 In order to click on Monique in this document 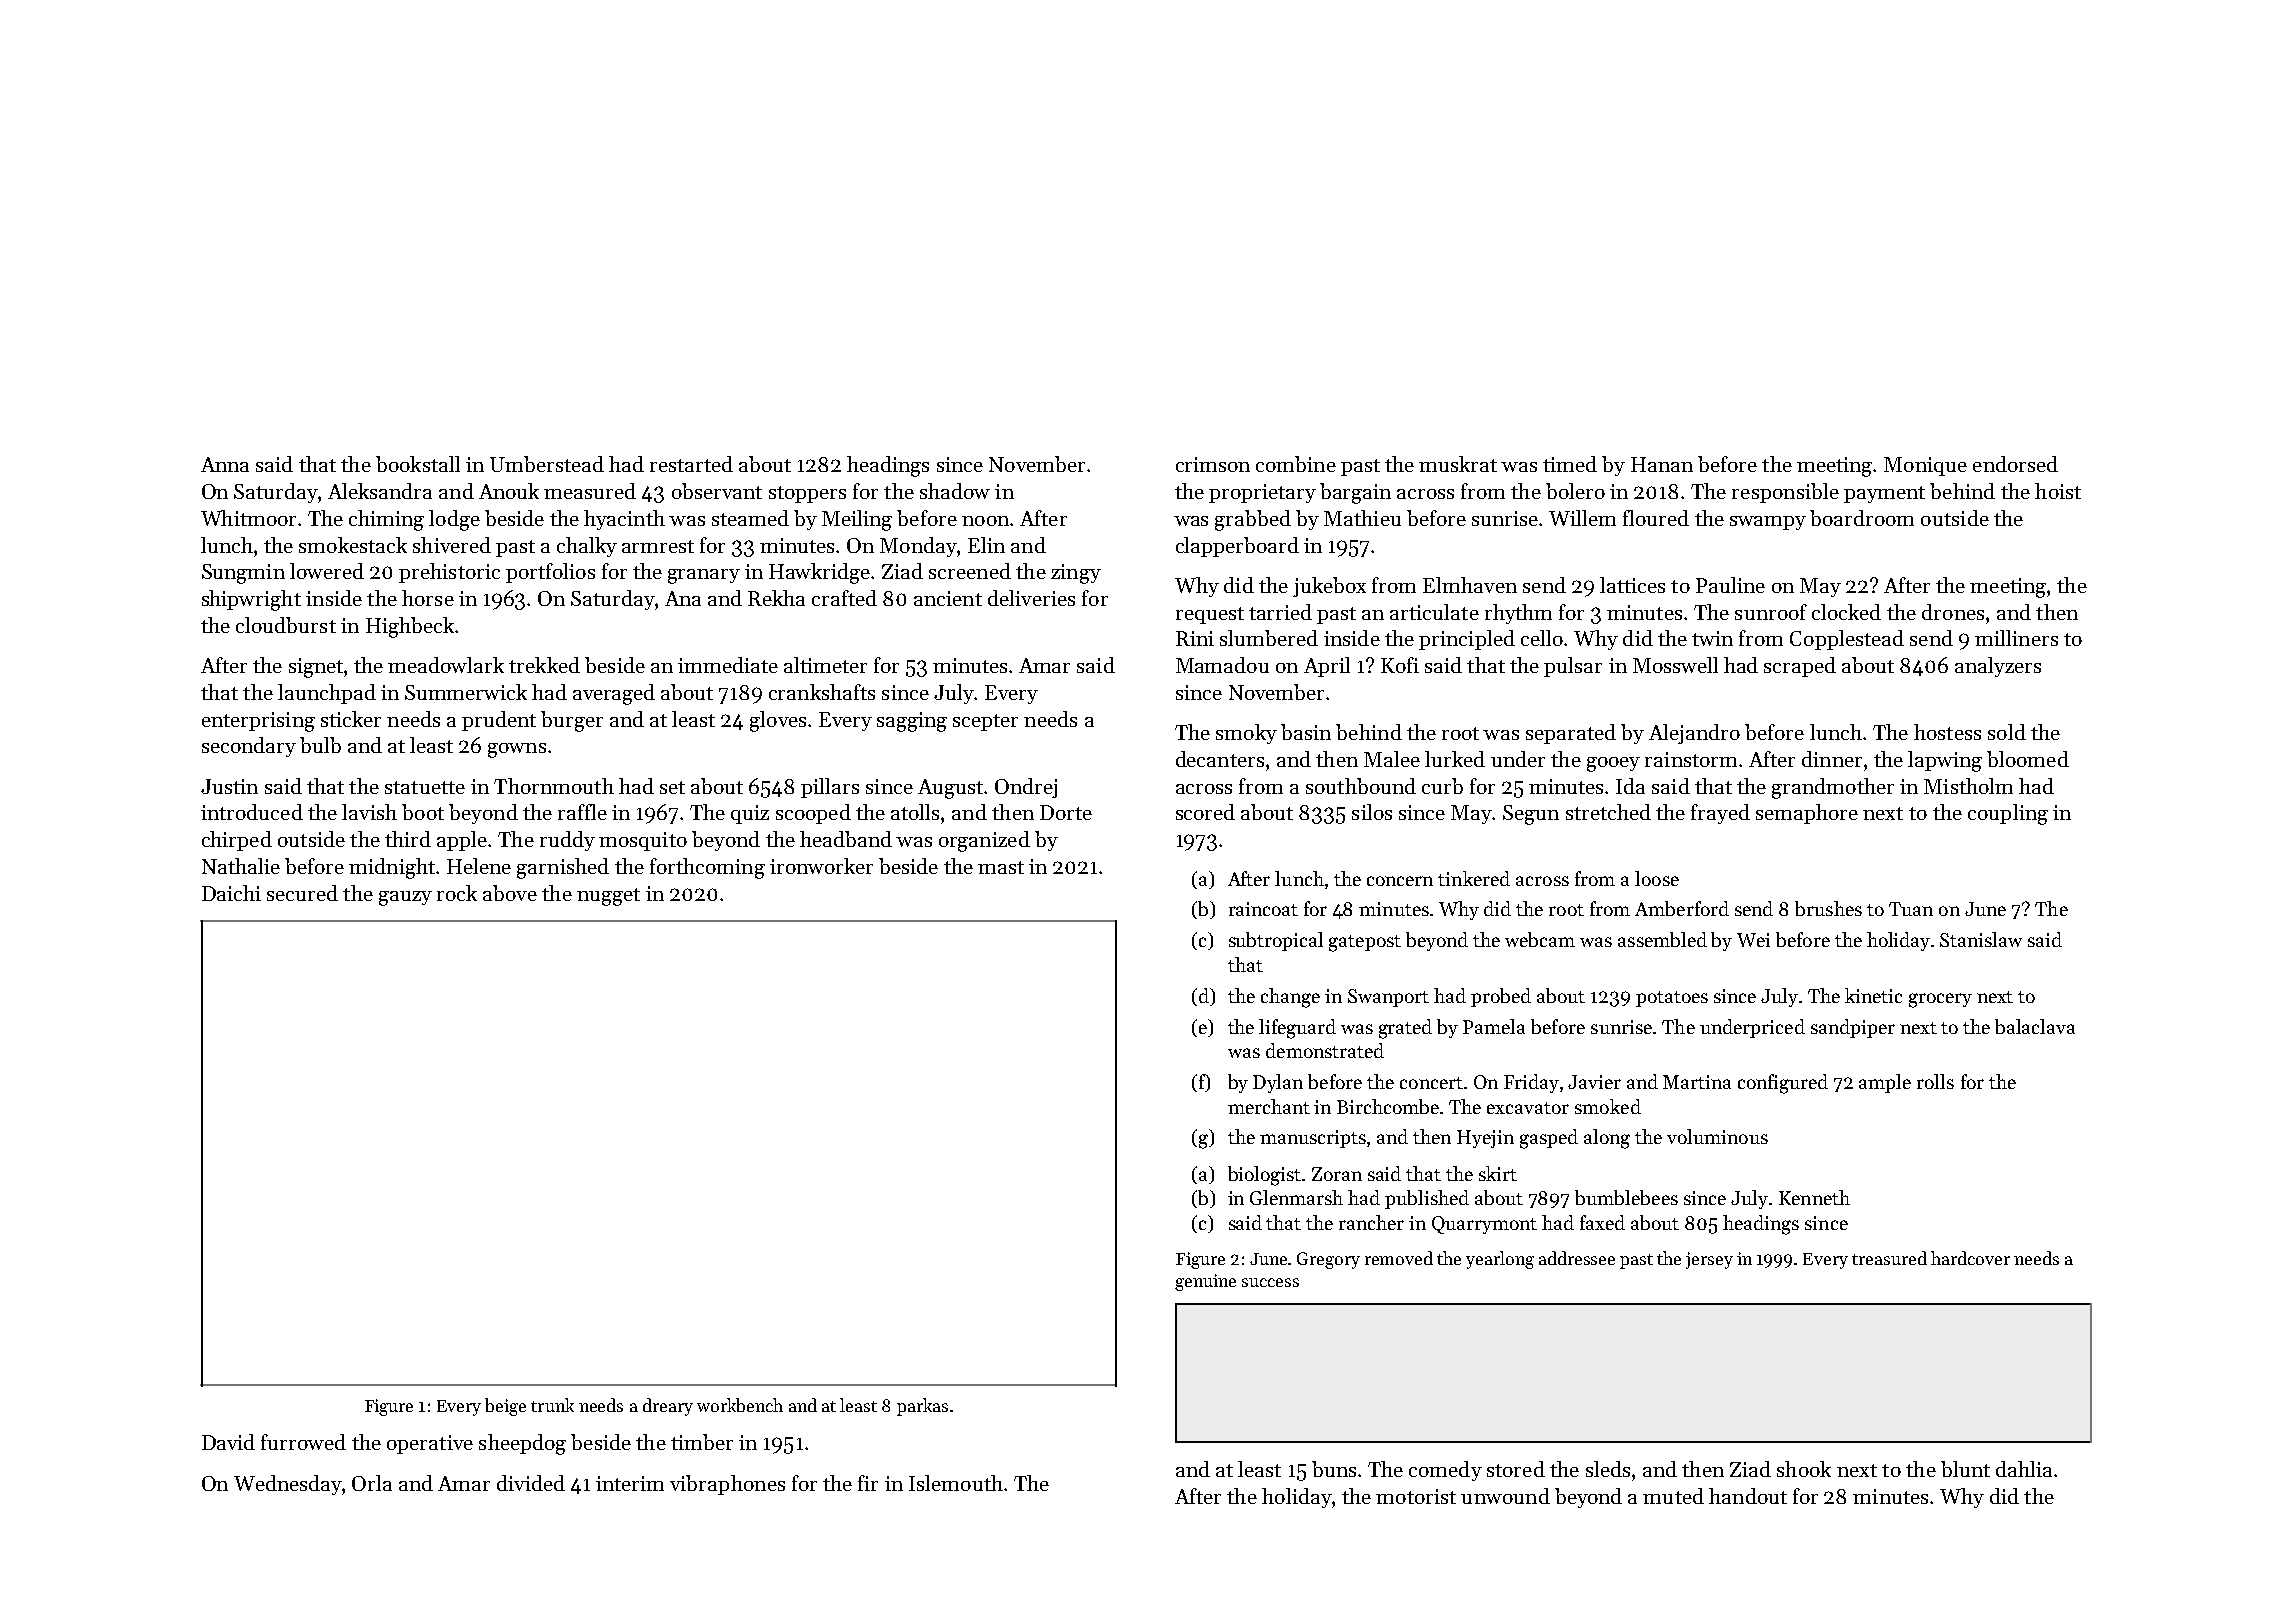, I will do `click(1925, 466)`.
